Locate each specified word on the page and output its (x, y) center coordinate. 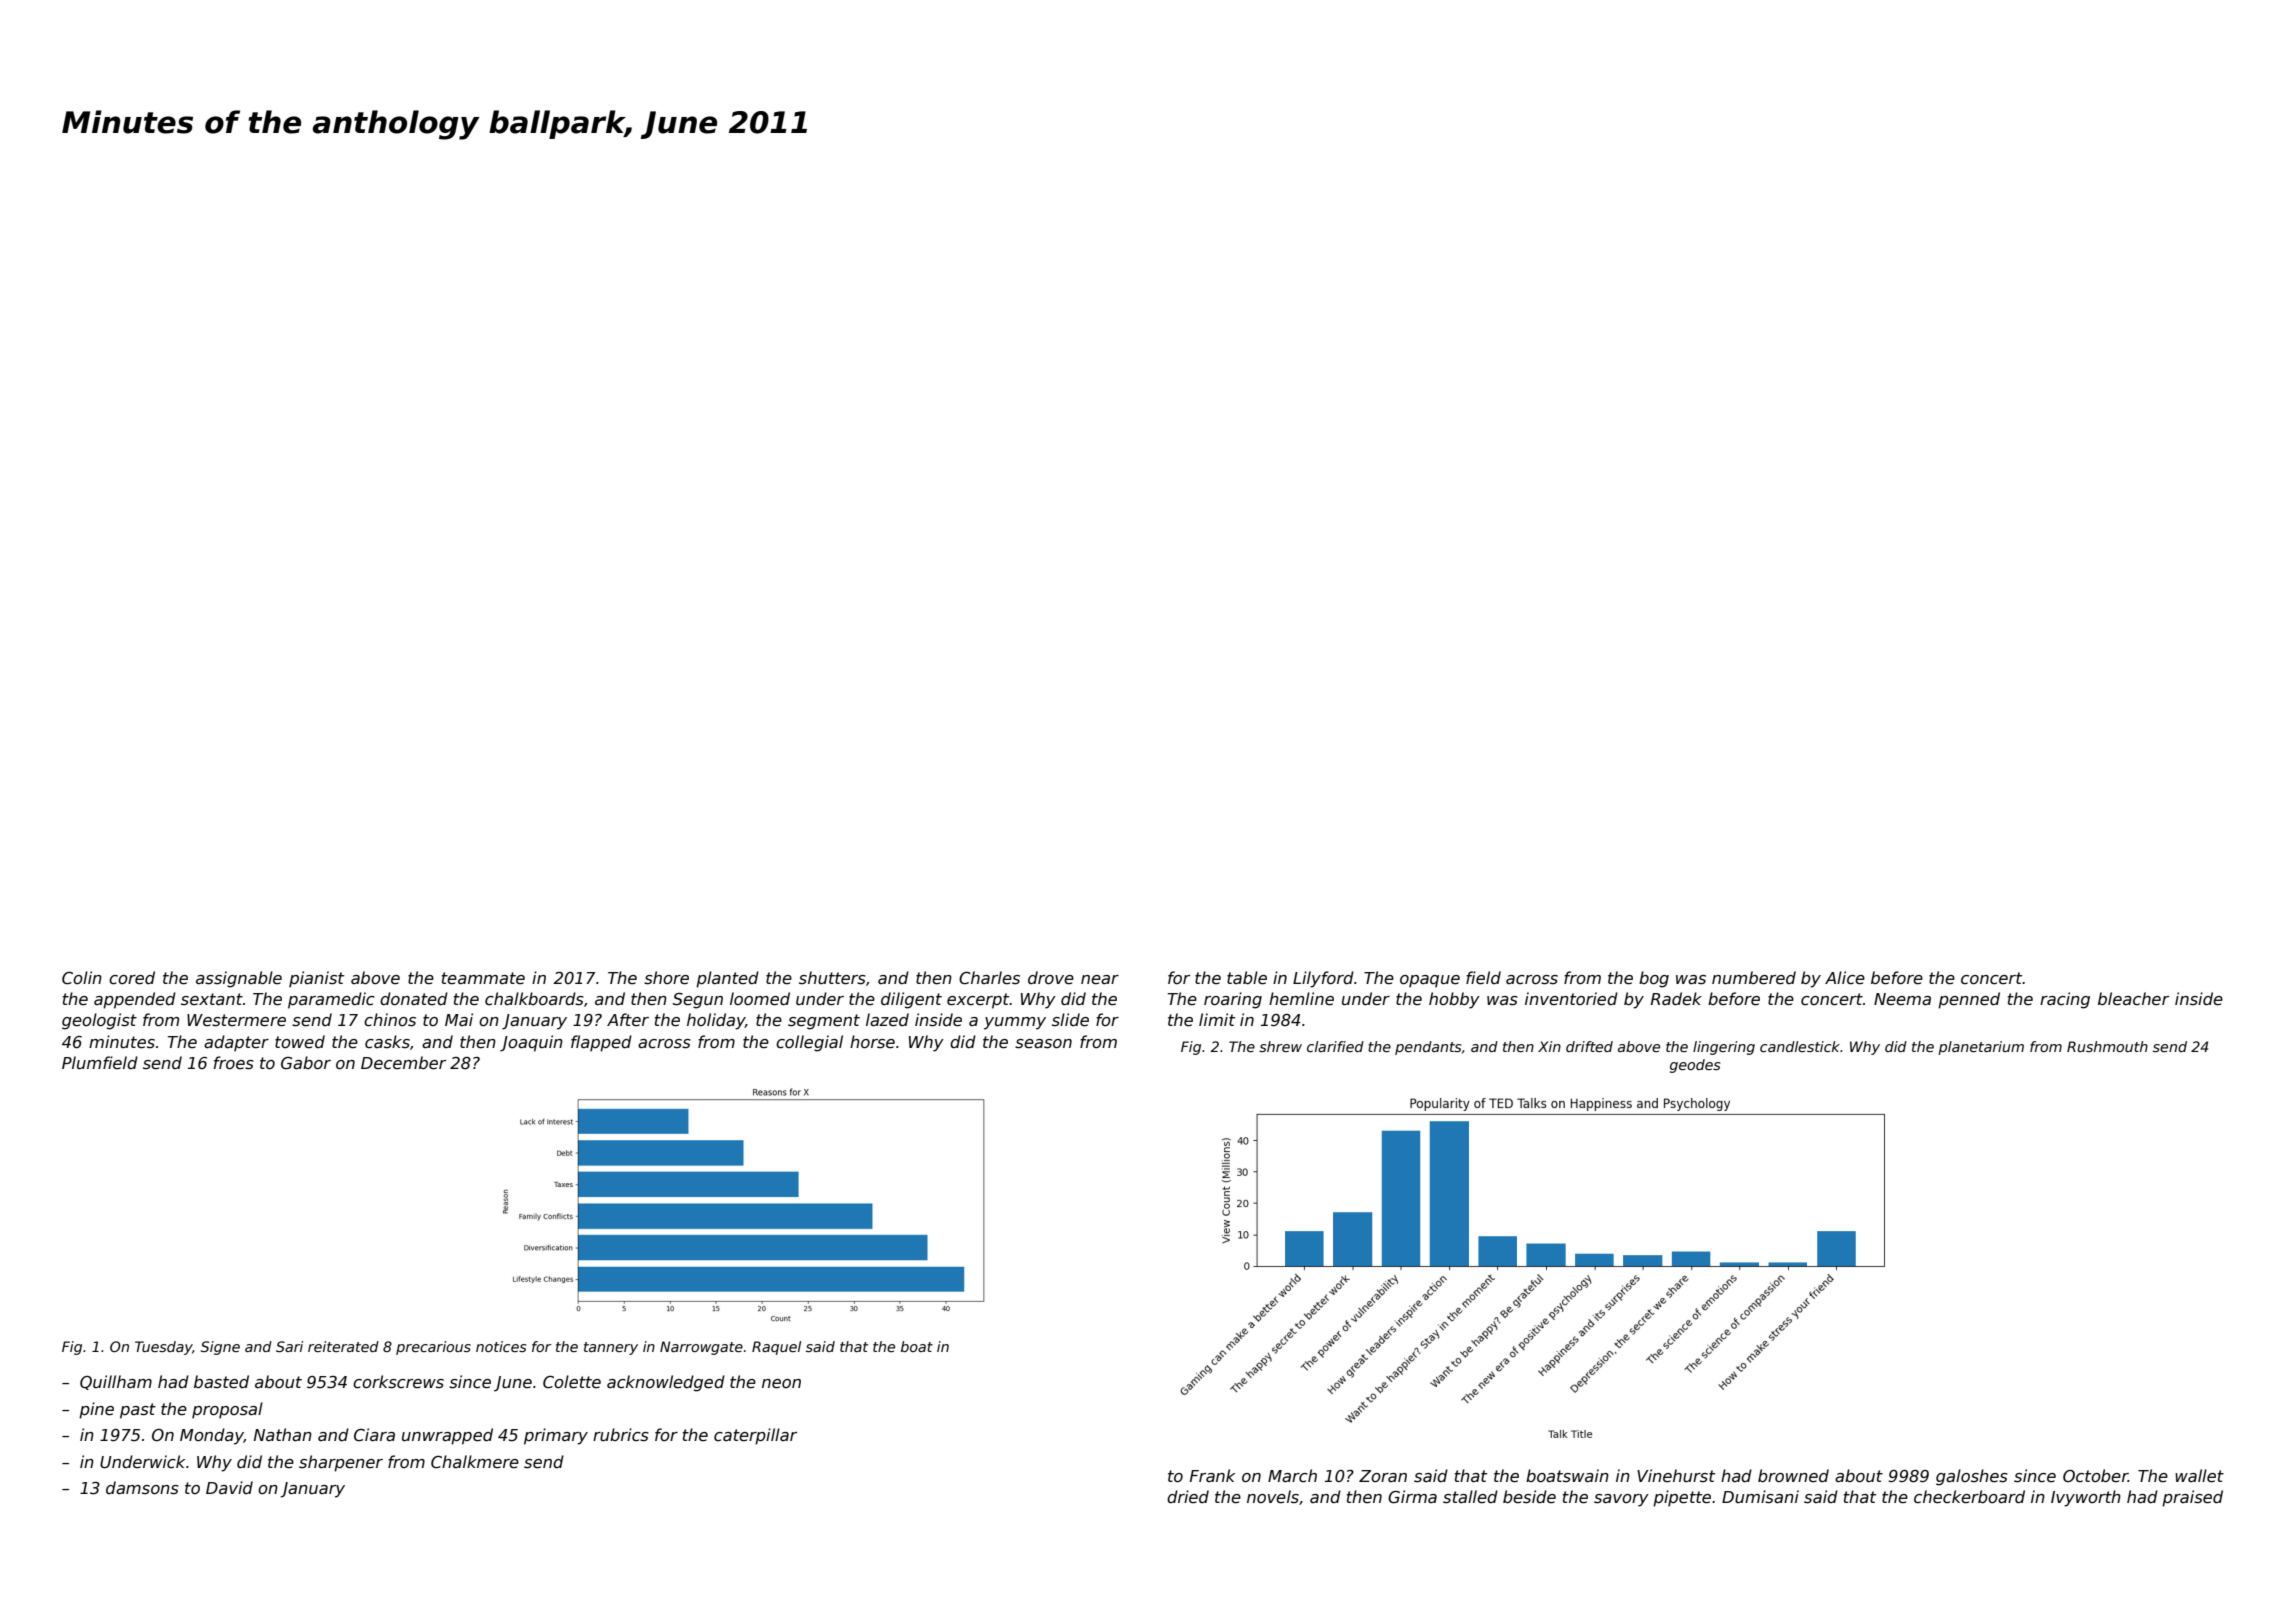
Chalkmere (475, 1462)
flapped (601, 1043)
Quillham (116, 1382)
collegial (809, 1043)
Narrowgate (701, 1348)
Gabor (306, 1062)
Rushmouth (2107, 1046)
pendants (1428, 1048)
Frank (1212, 1475)
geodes (1695, 1066)
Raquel (776, 1348)
